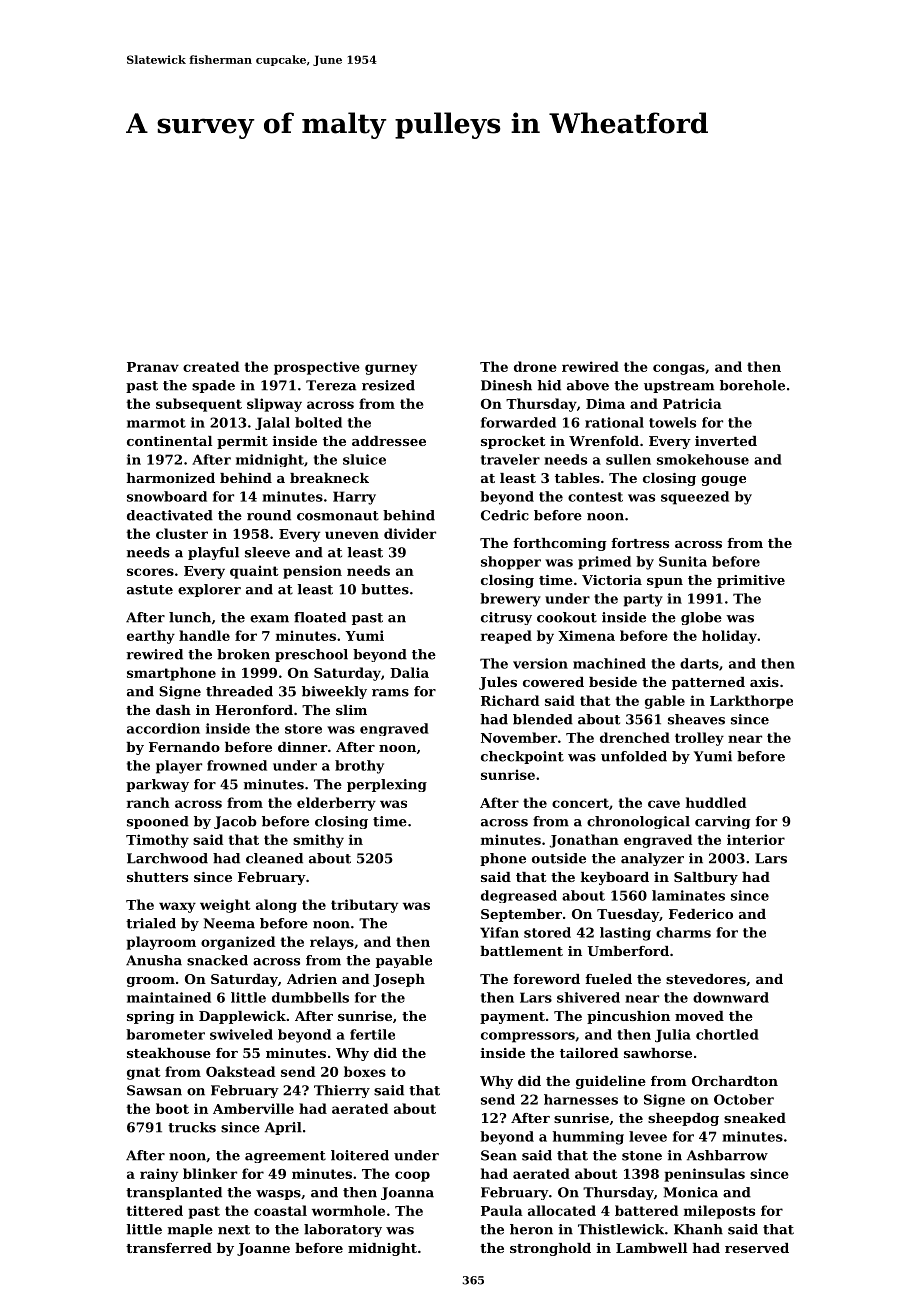 The width and height of the page is (924, 1314). Describe the element at coordinates (318, 422) in the page. I see `bolted` at that location.
